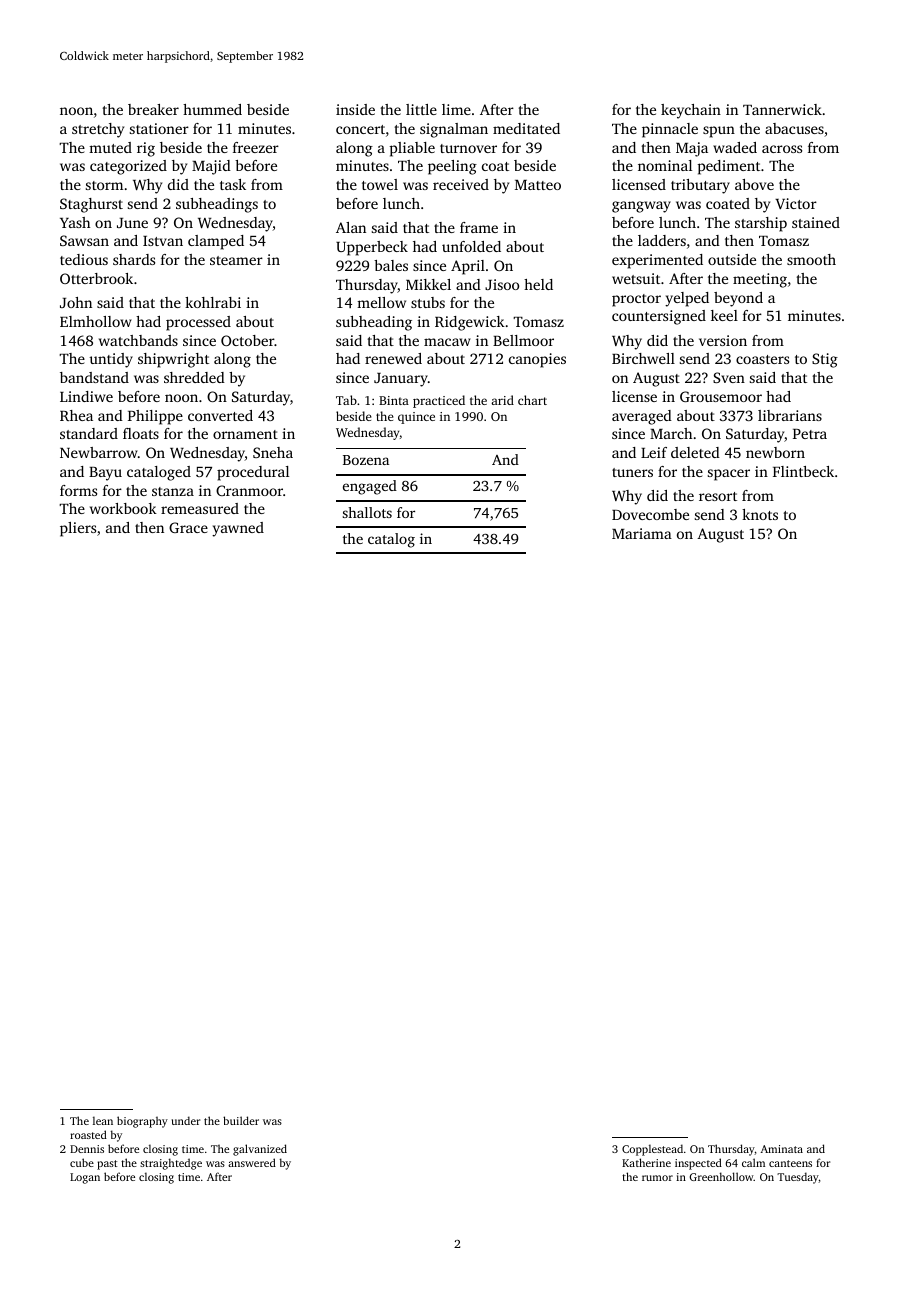 The height and width of the screenshot is (1316, 908). I want to click on rumor, so click(657, 1178).
